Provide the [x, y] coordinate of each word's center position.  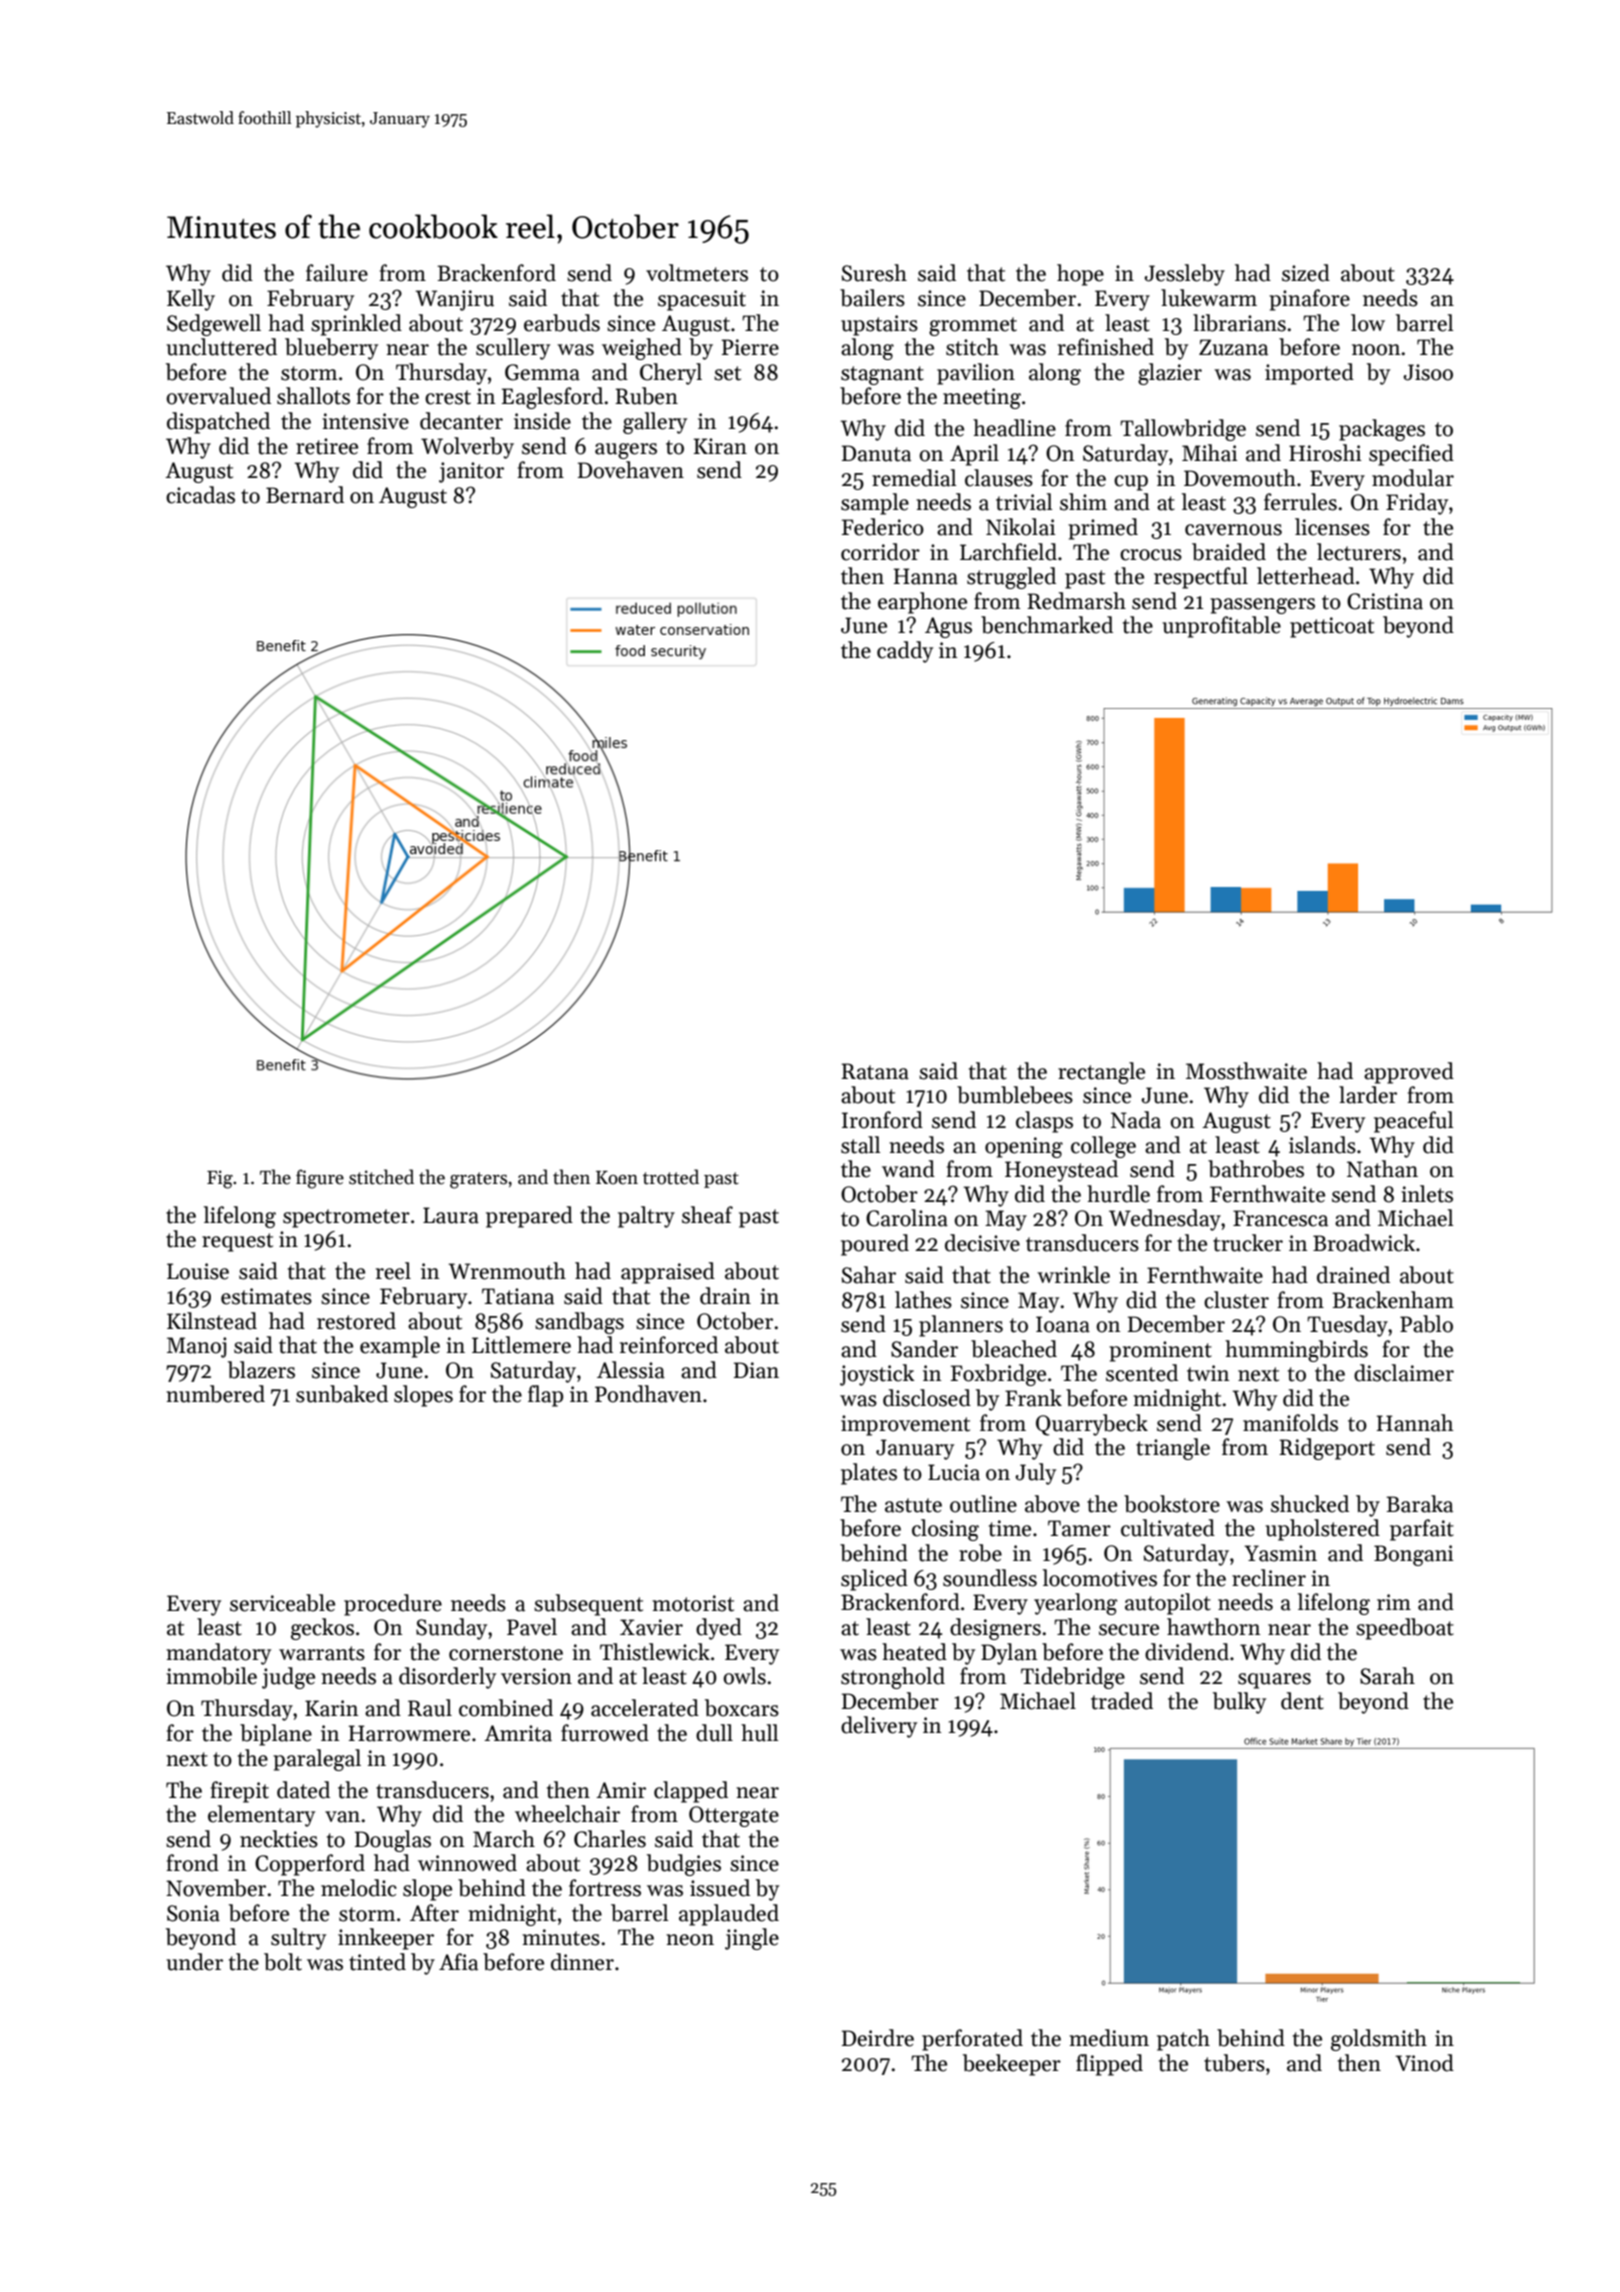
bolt [283, 1962]
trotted [671, 1177]
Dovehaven [631, 470]
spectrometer [346, 1218]
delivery [879, 1727]
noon [1376, 350]
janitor [471, 472]
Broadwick [1364, 1243]
